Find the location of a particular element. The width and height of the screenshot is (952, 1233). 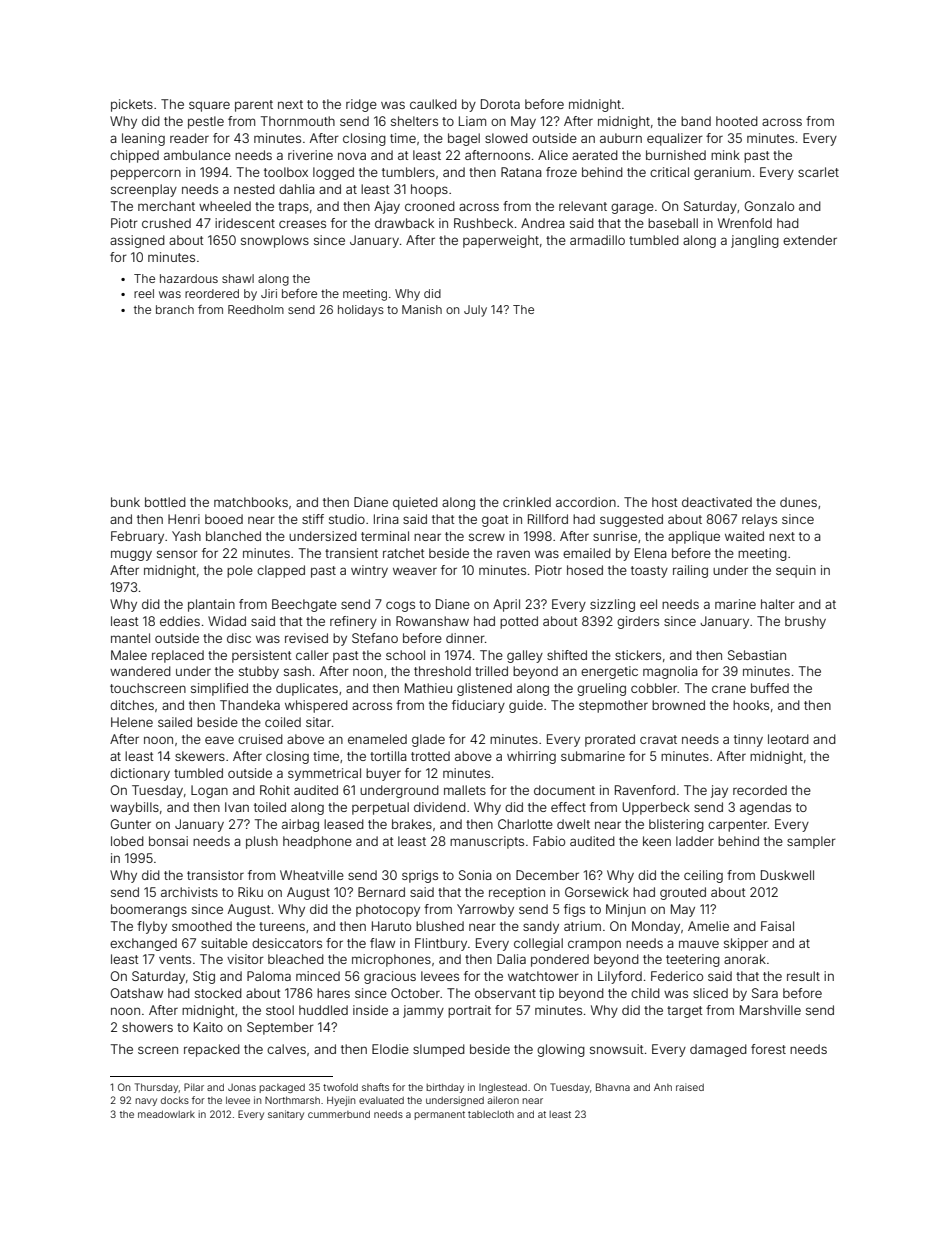

Marshville is located at coordinates (770, 1010).
